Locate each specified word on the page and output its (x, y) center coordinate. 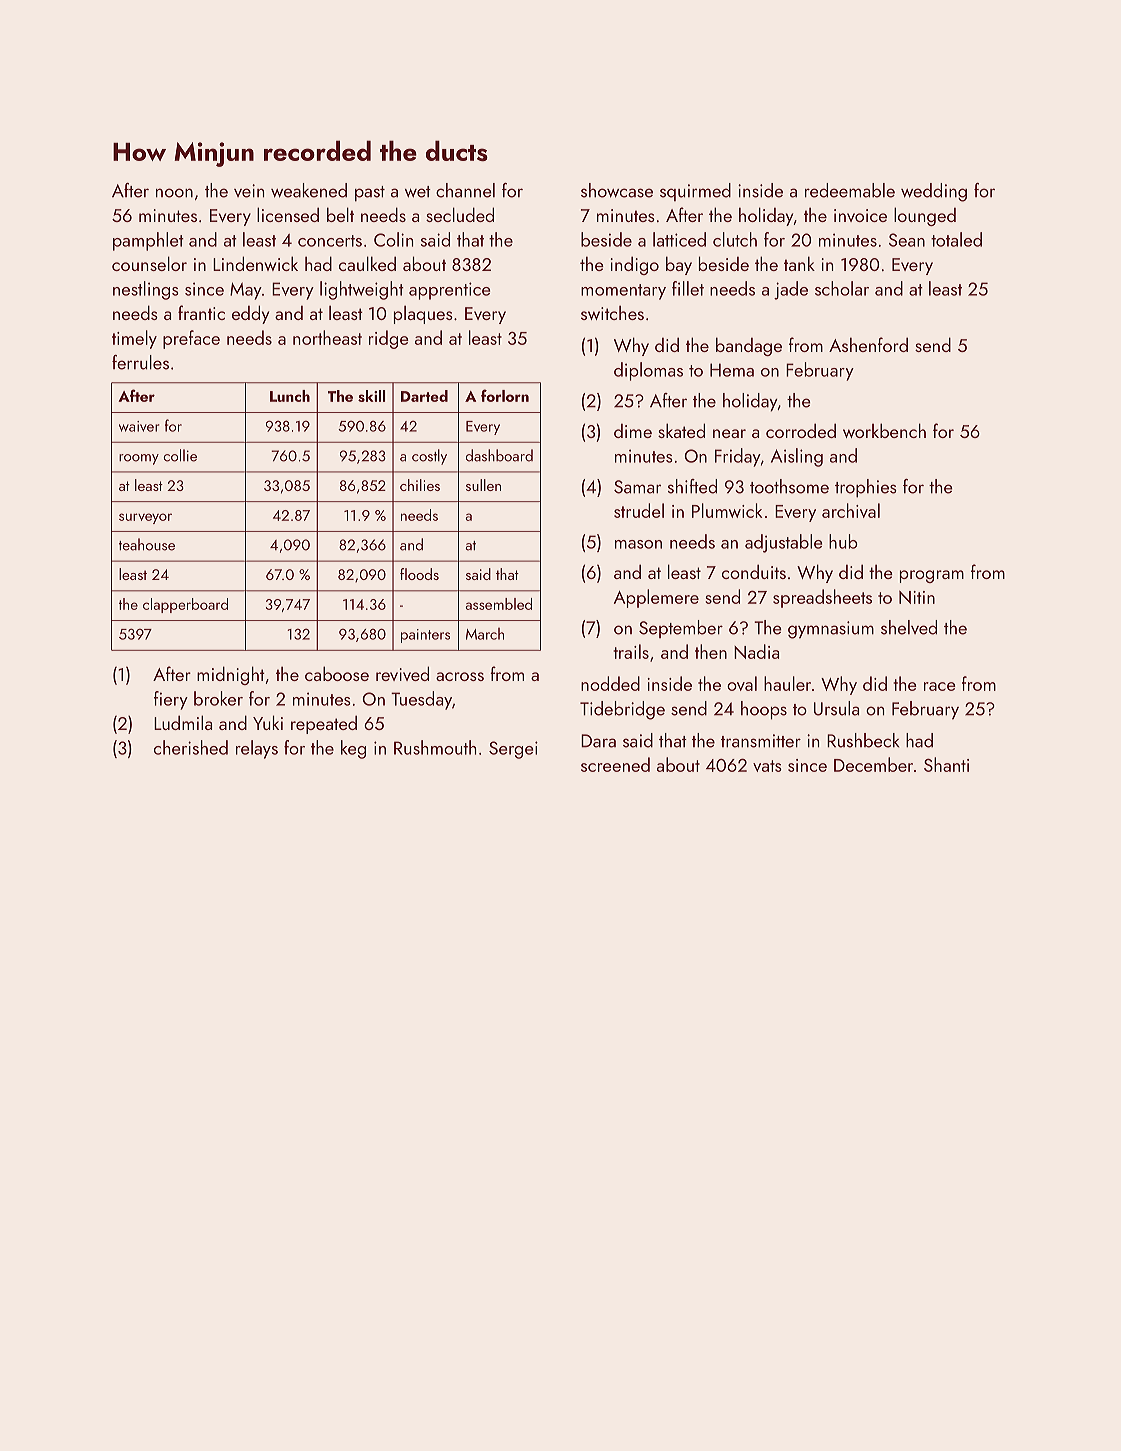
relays (257, 749)
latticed (679, 239)
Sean (907, 240)
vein (249, 191)
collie (180, 455)
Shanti (946, 764)
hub (843, 541)
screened (615, 764)
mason (638, 544)
